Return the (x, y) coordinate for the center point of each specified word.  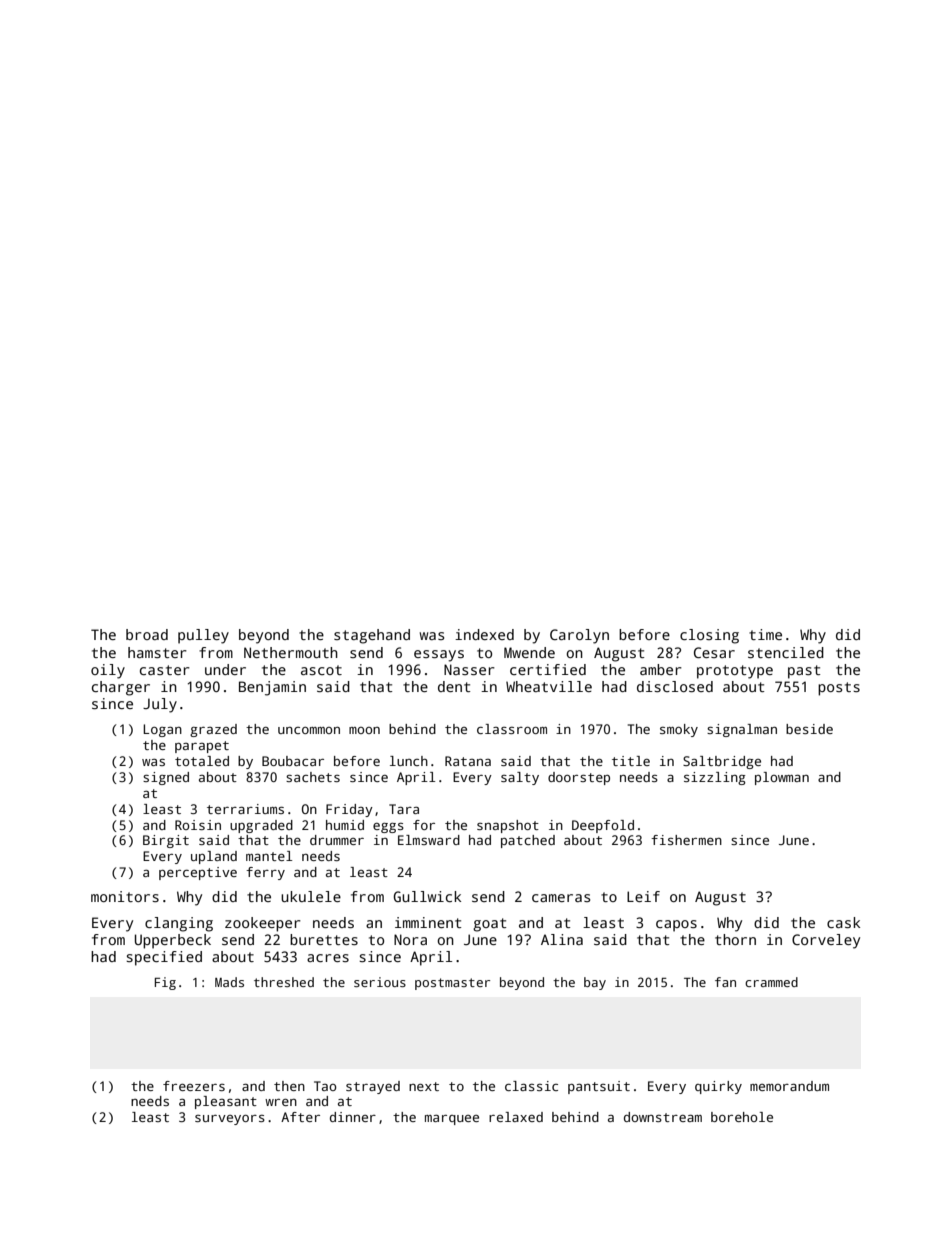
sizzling (715, 778)
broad (147, 634)
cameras (561, 898)
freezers (194, 1086)
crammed (771, 982)
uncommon (309, 730)
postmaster (452, 984)
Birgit (166, 841)
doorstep (579, 778)
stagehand (372, 636)
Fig (165, 983)
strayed (373, 1087)
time (765, 634)
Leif (643, 896)
